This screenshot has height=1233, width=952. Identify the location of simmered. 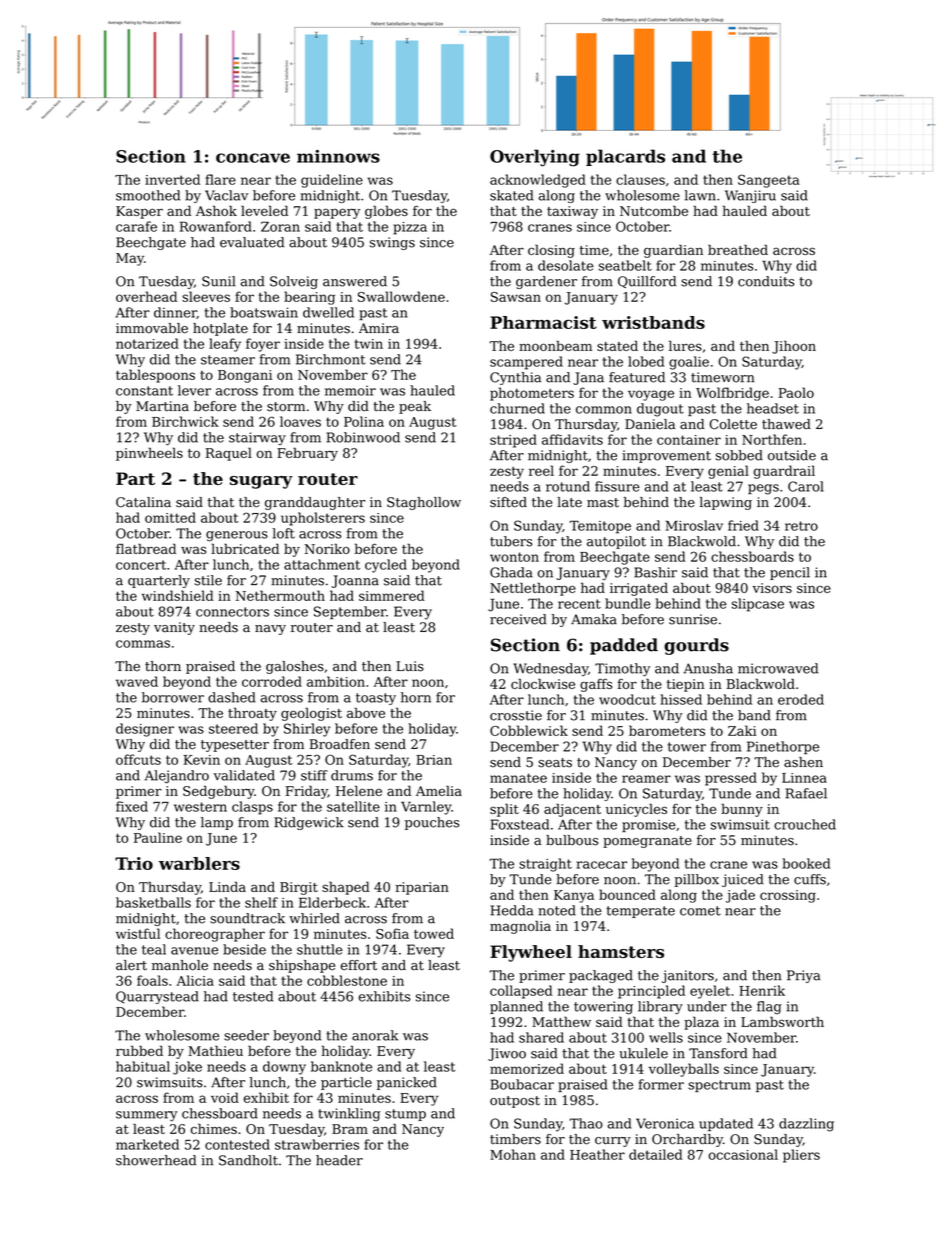
(392, 595).
